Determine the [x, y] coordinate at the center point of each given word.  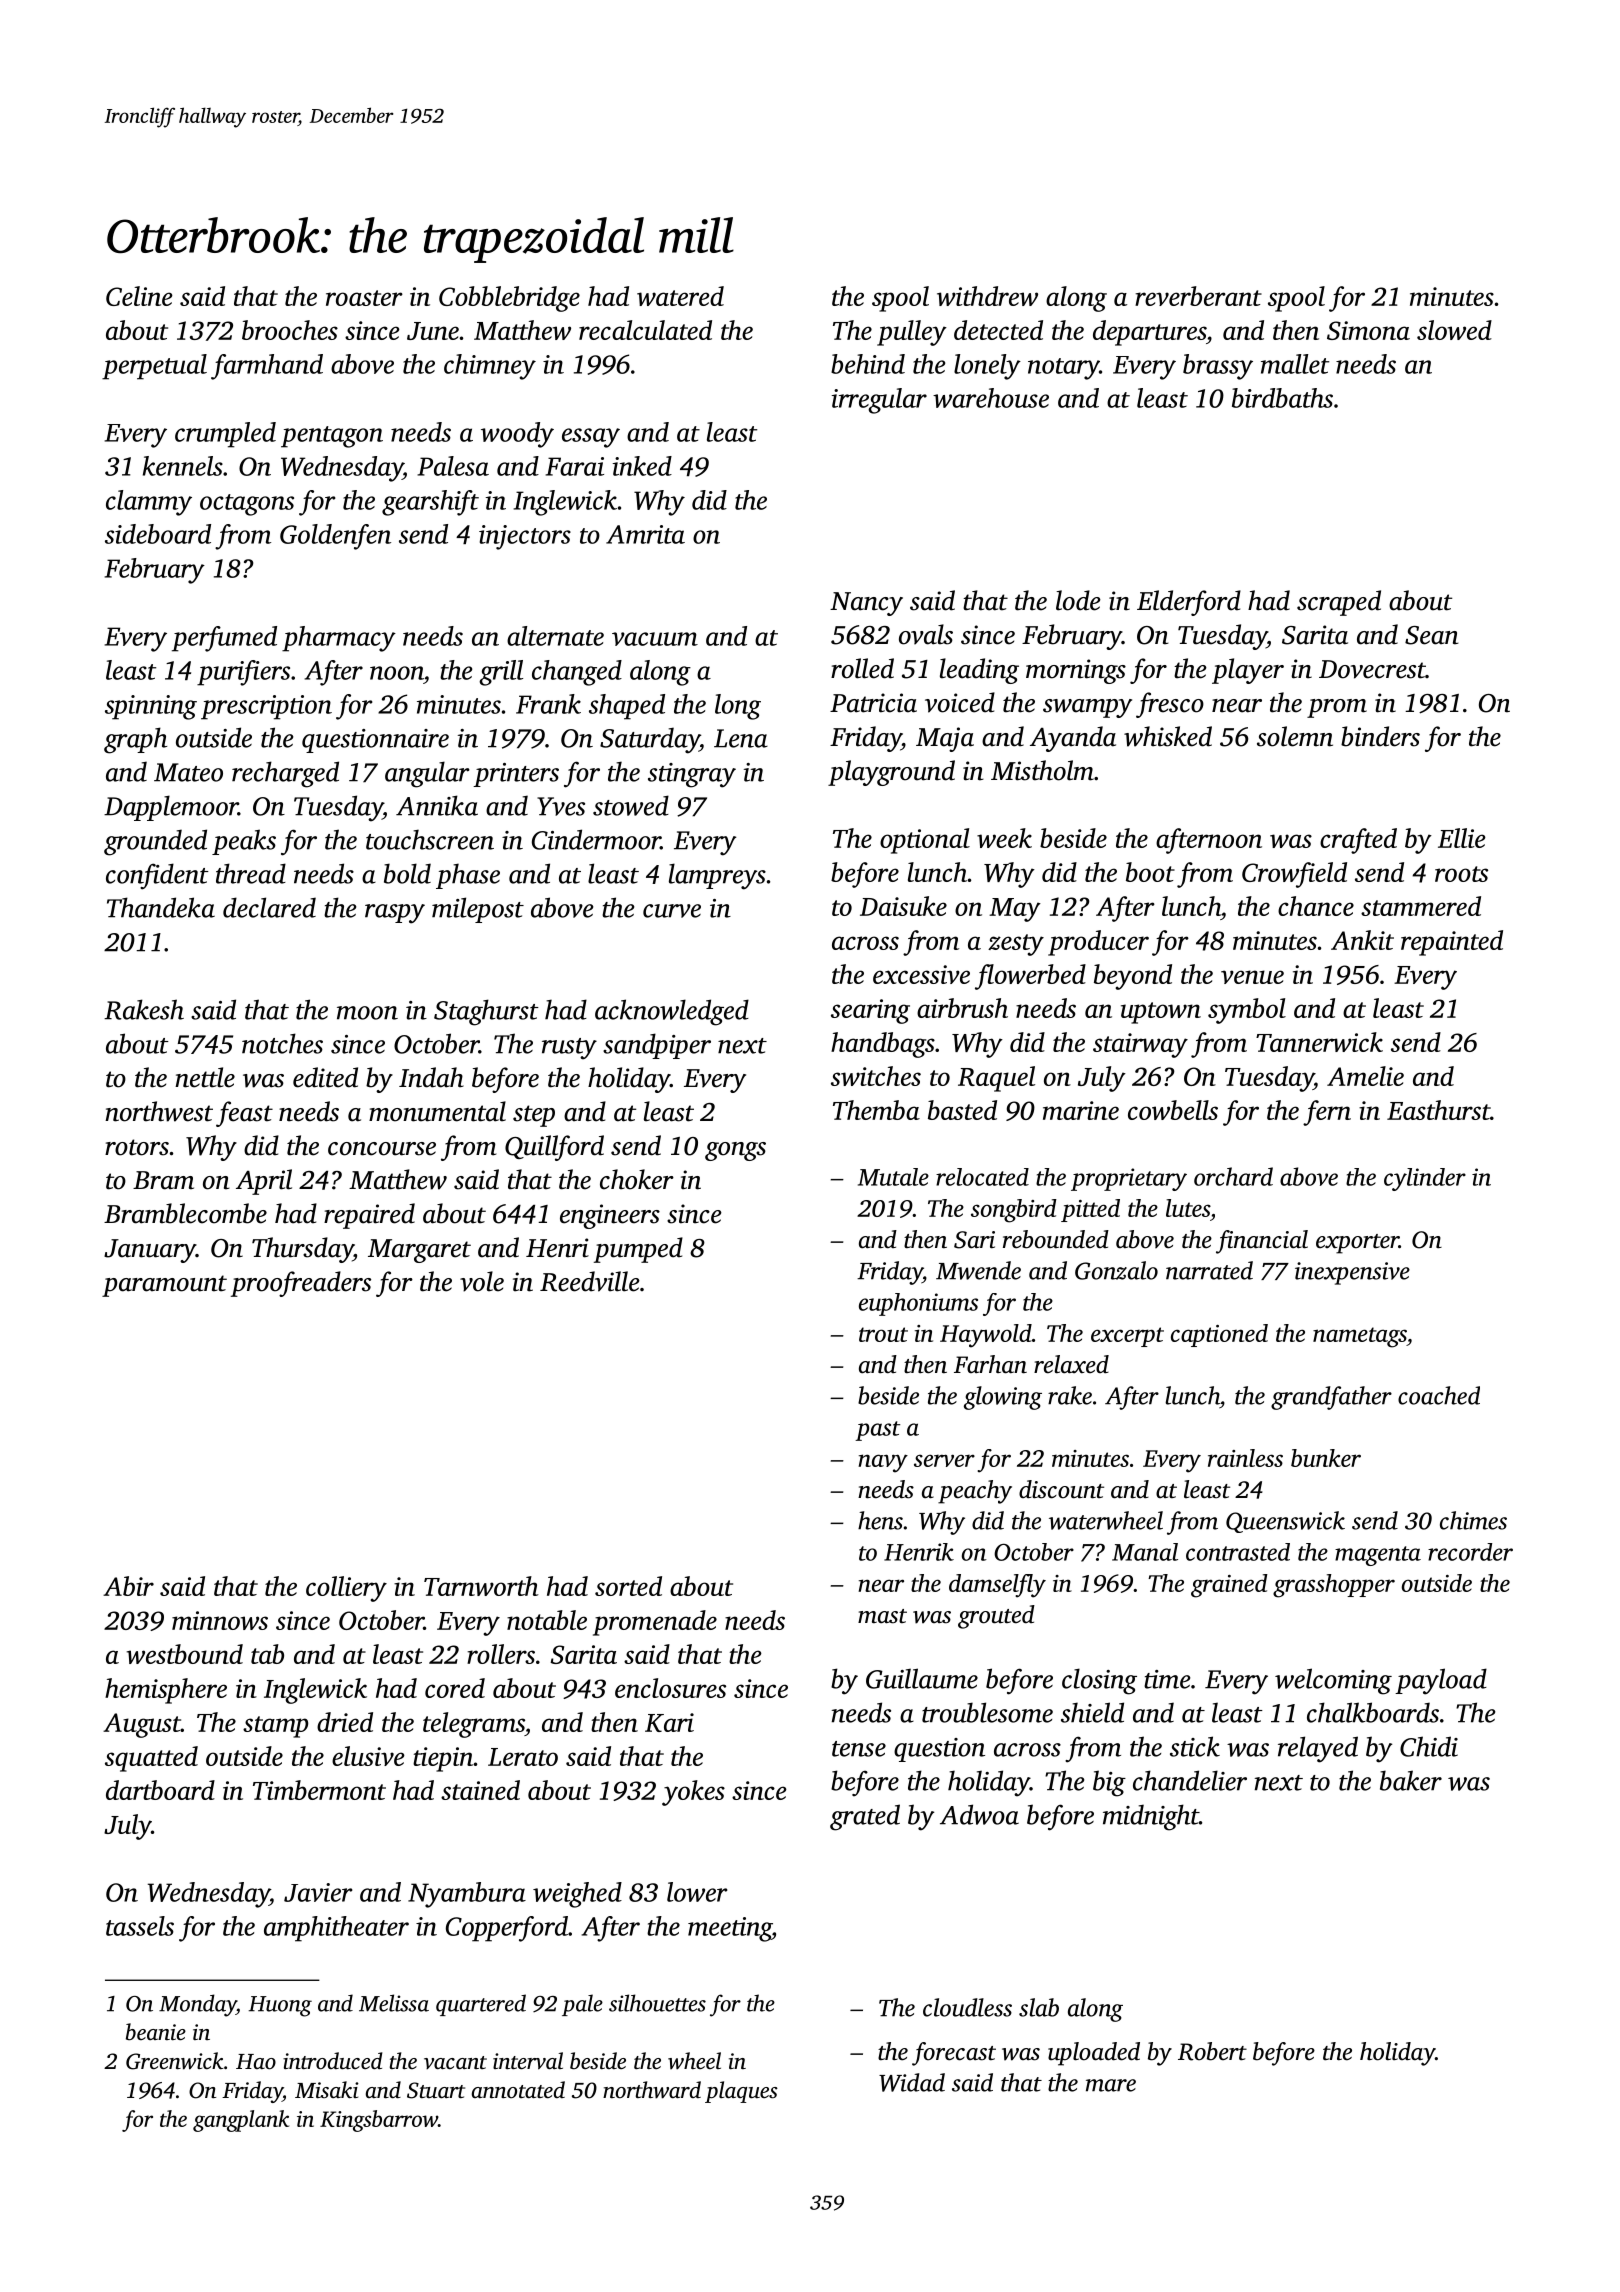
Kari [669, 1722]
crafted [1358, 841]
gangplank [241, 2121]
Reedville [590, 1281]
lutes [1188, 1208]
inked [642, 466]
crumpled [225, 435]
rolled [862, 668]
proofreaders [301, 1284]
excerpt [1127, 1337]
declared [269, 907]
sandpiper [657, 1046]
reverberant [1198, 296]
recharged [285, 774]
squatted [151, 1759]
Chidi [1429, 1746]
